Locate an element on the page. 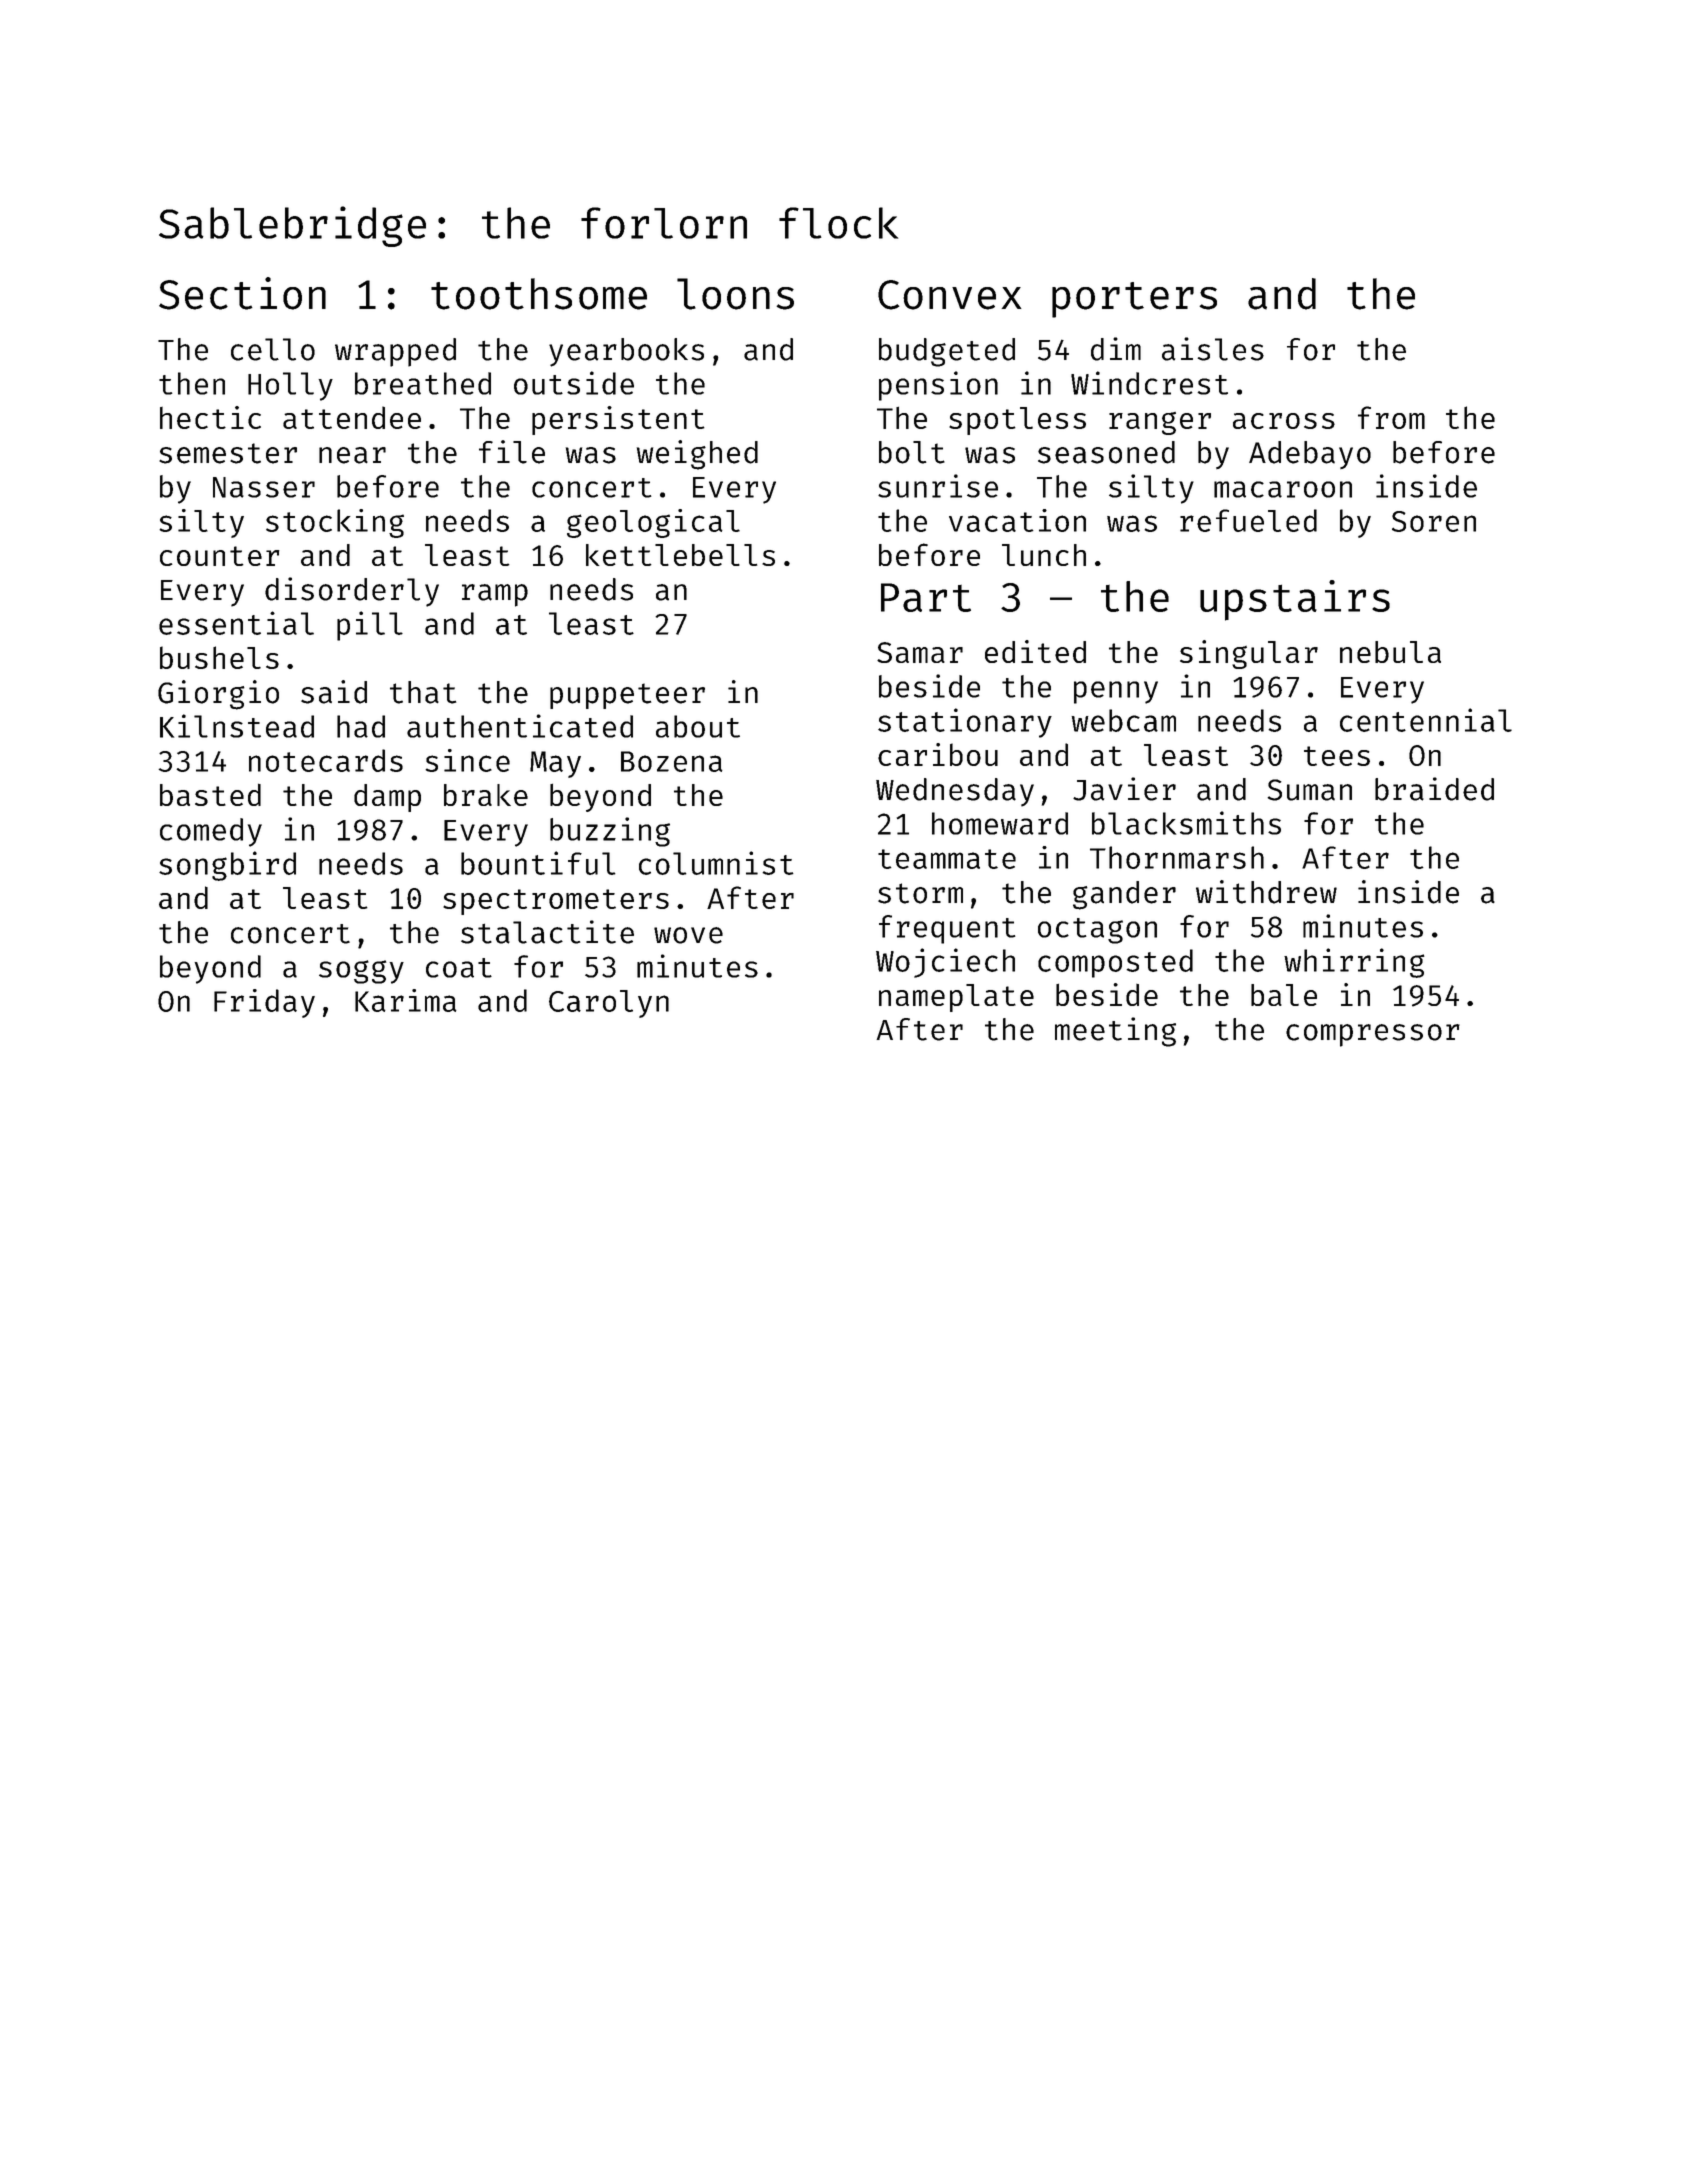 This image has width=1683, height=2178. compressor is located at coordinates (1373, 1035).
